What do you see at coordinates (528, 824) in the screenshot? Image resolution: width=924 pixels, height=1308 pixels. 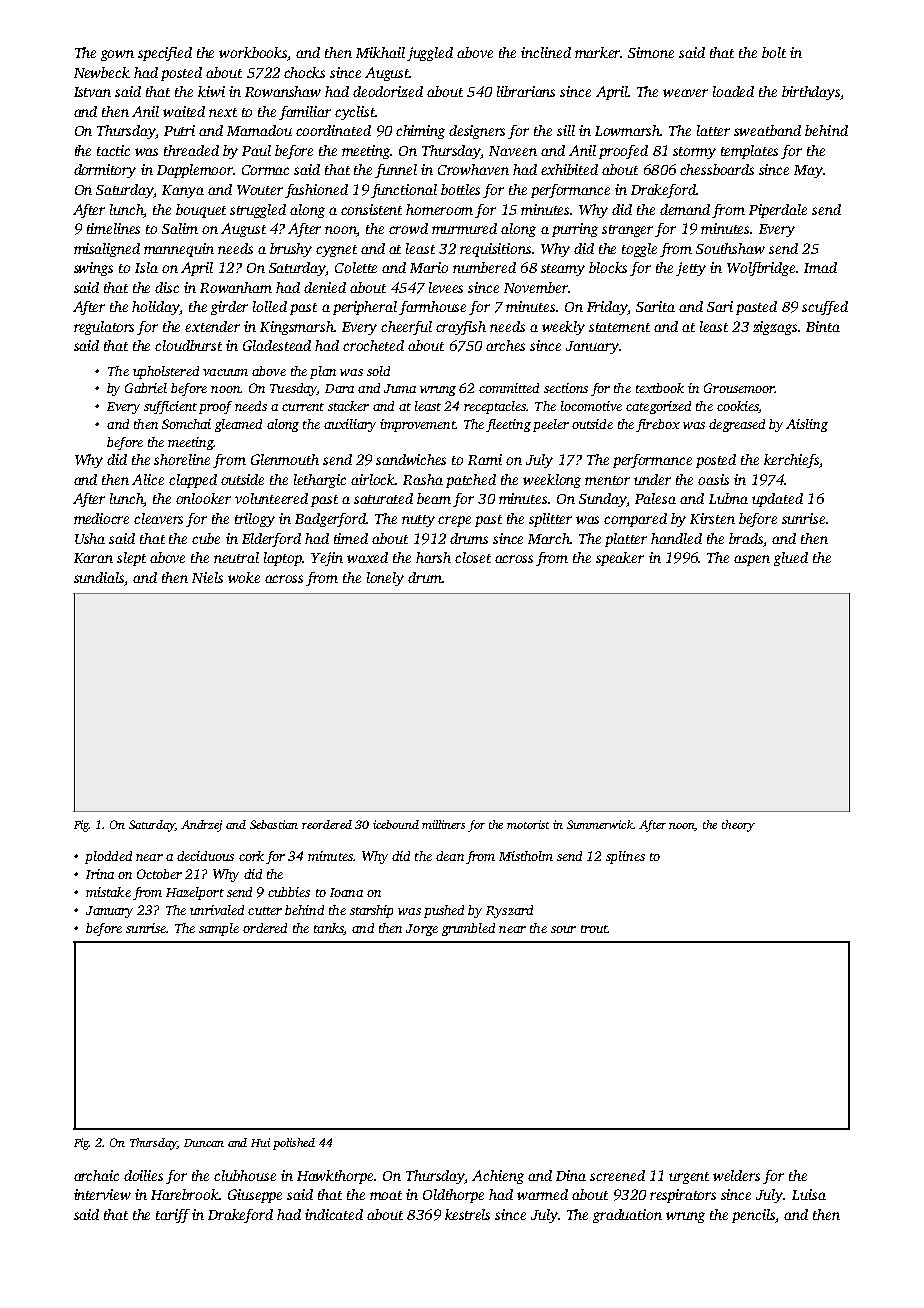 I see `motorist` at bounding box center [528, 824].
